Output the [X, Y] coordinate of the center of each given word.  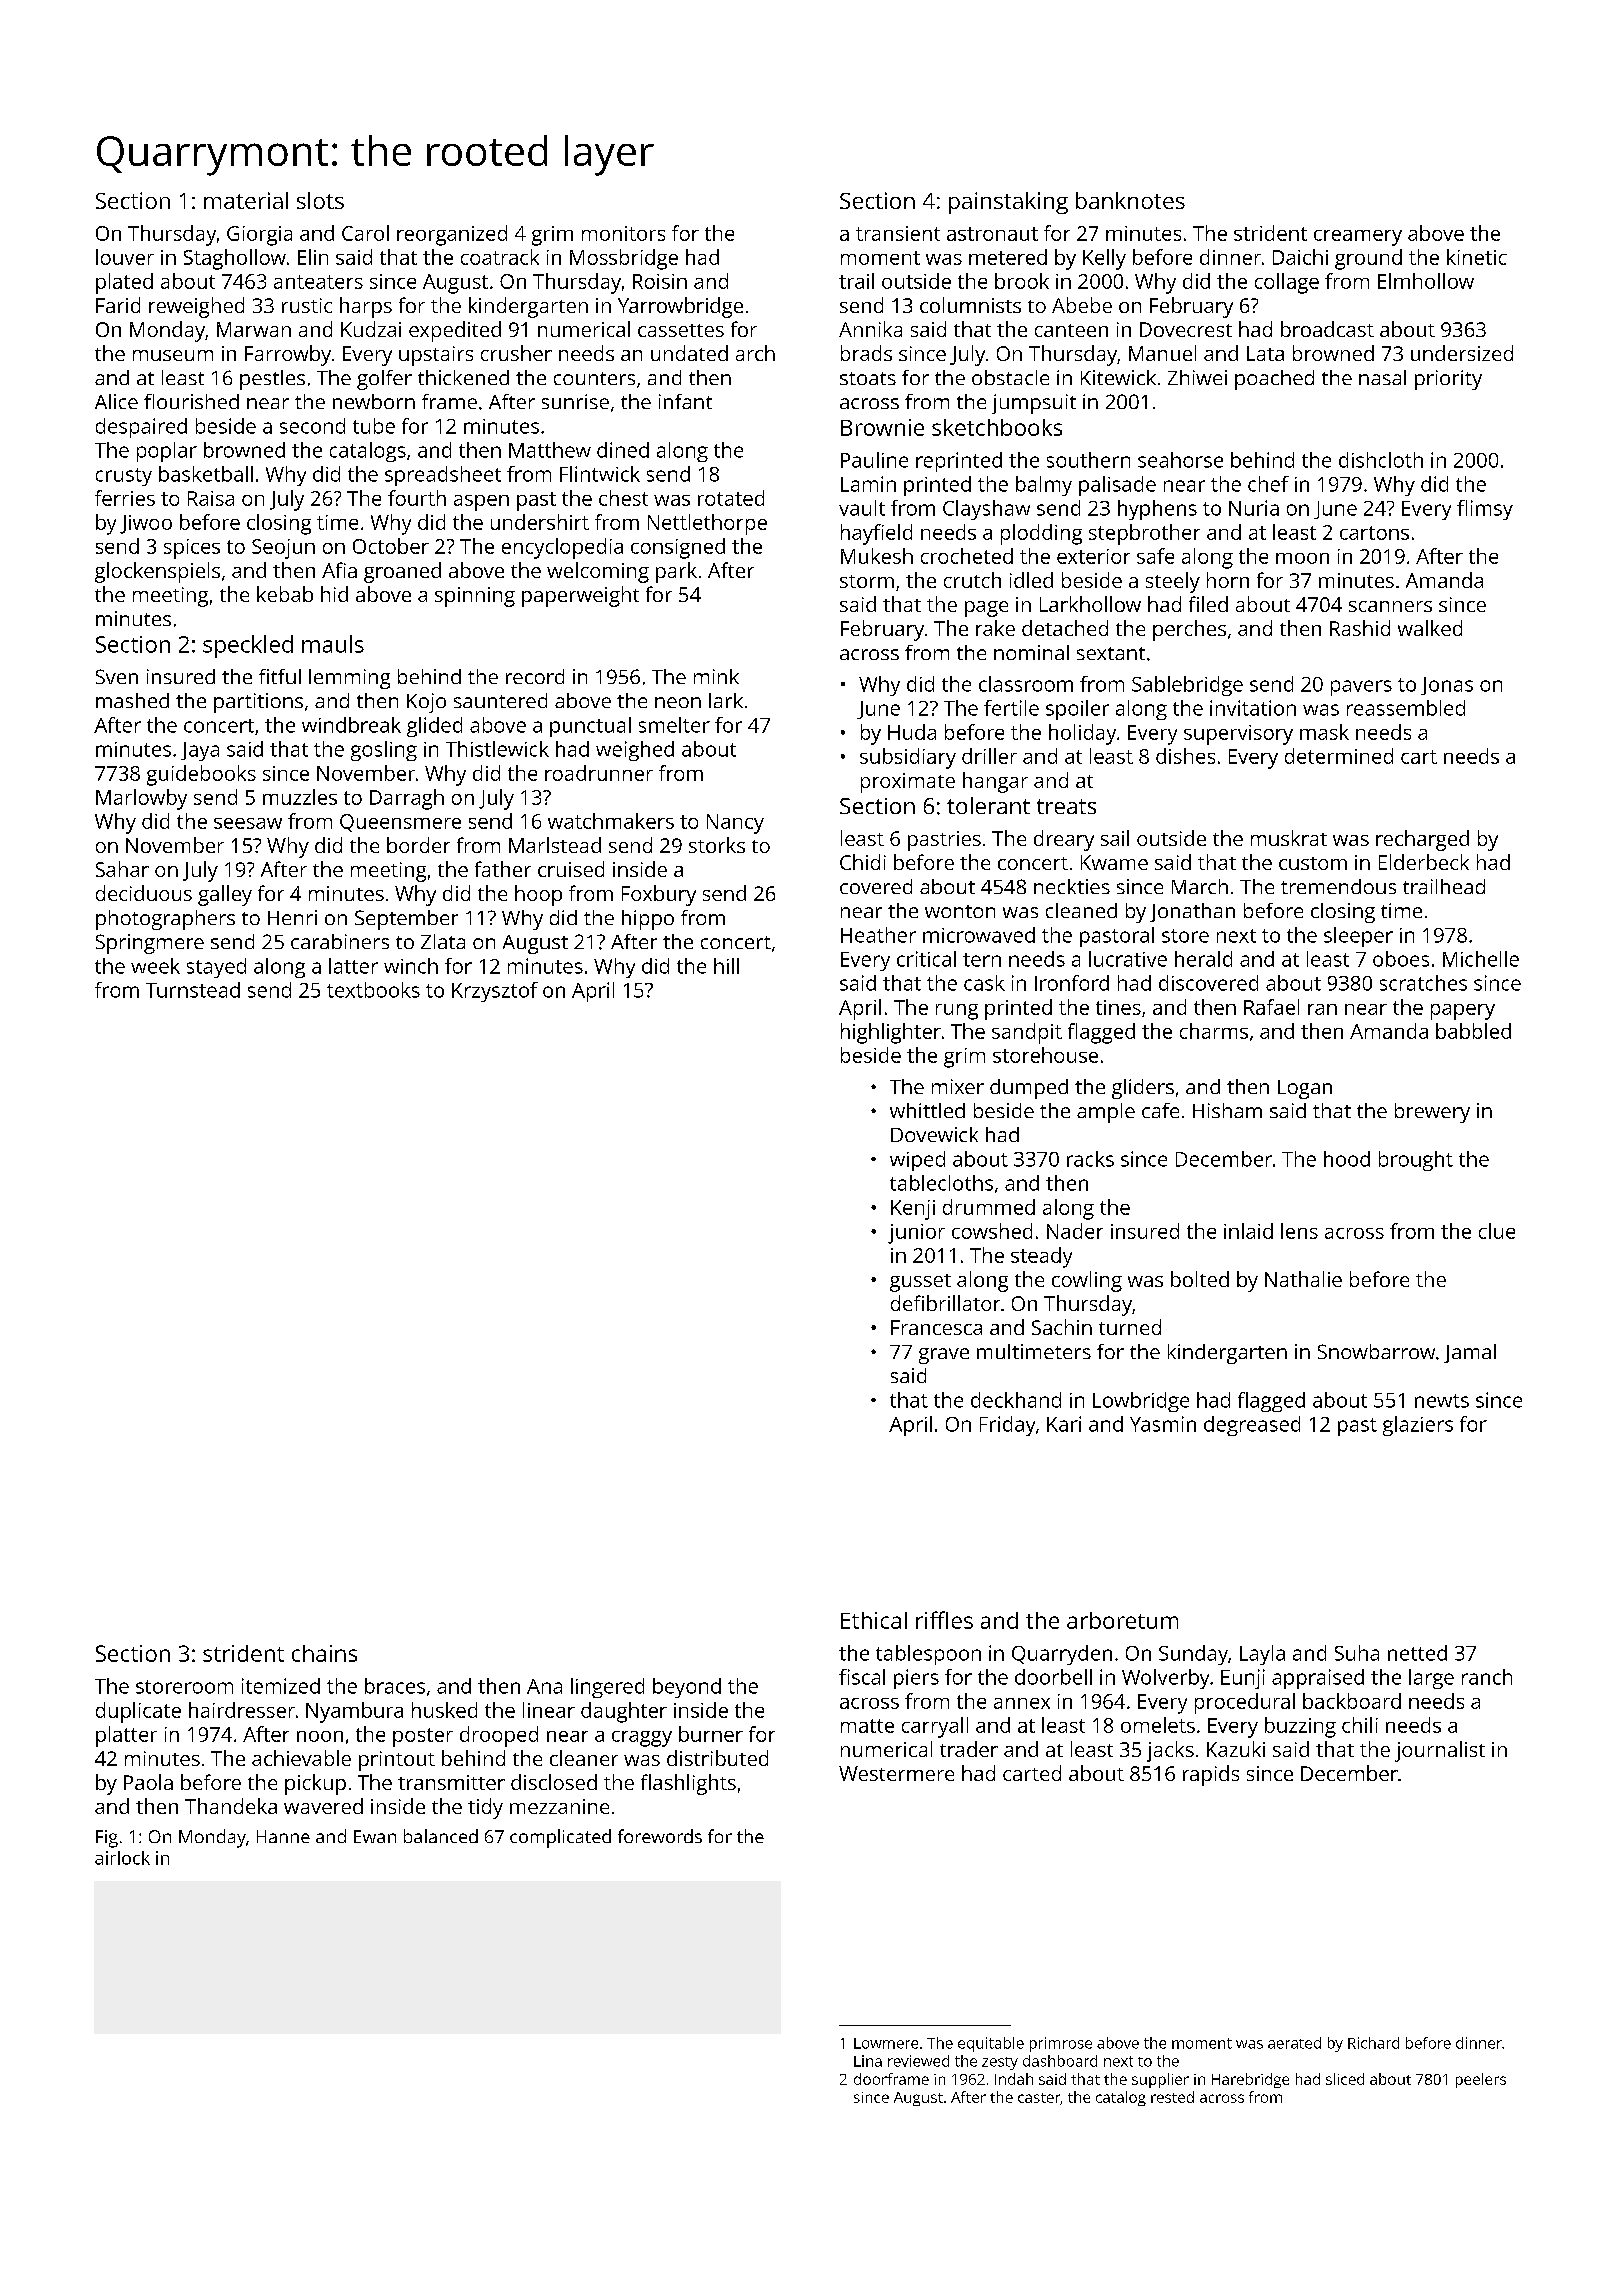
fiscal [862, 1677]
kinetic [1477, 257]
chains [324, 1653]
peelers [1481, 2080]
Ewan [375, 1836]
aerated [1294, 2043]
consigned [678, 548]
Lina [868, 2061]
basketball [206, 474]
